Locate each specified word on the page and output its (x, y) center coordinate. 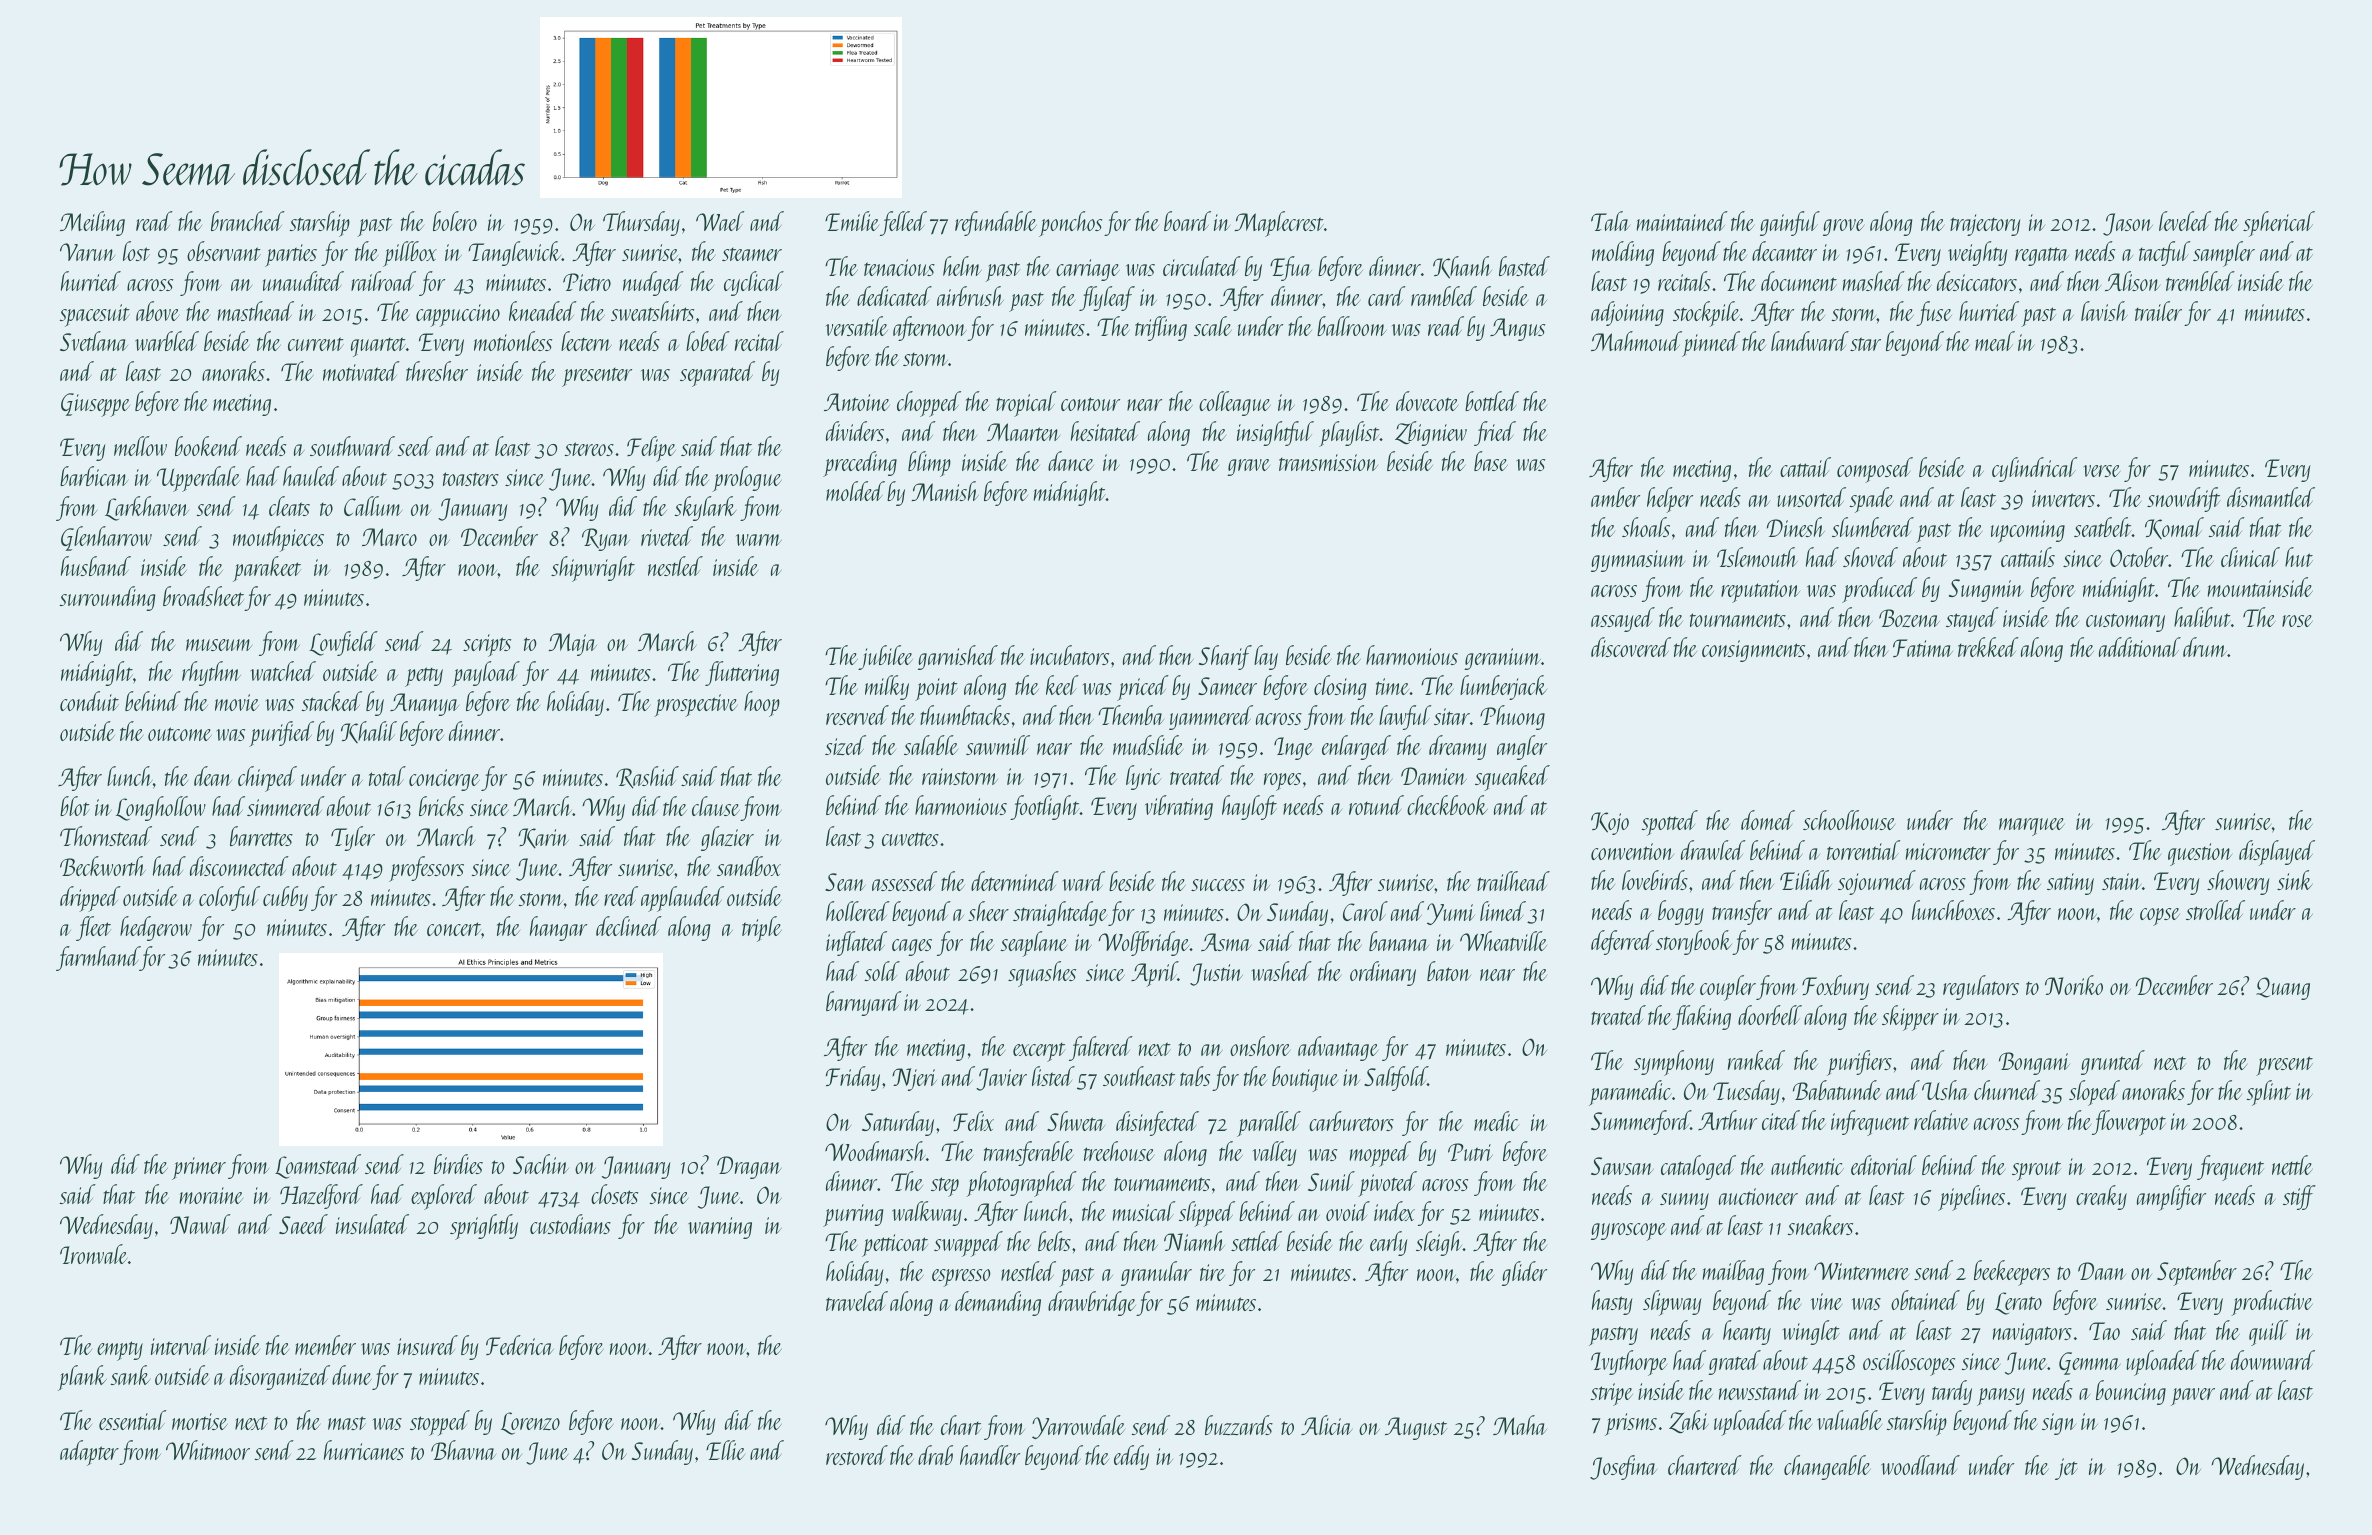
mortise (200, 1421)
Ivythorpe (1629, 1363)
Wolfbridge (1144, 943)
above (157, 311)
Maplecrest (1279, 224)
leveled (2185, 221)
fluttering (742, 673)
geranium (1502, 659)
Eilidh (1806, 880)
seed (415, 446)
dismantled (2271, 497)
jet (2066, 1469)
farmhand (98, 958)
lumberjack (1503, 687)
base (1491, 461)
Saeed (303, 1224)
